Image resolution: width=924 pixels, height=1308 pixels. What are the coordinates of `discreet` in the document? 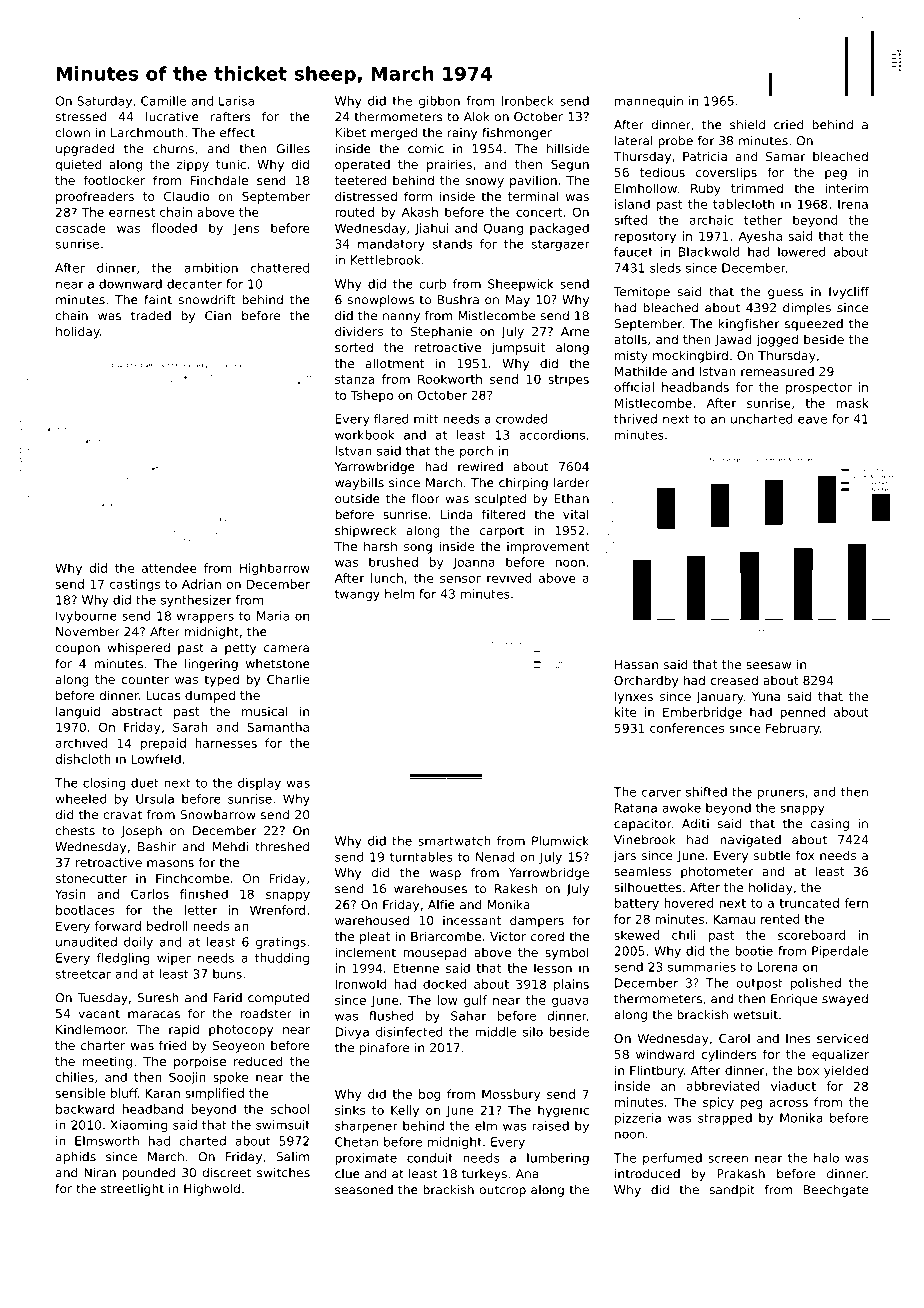 It's located at (226, 1173).
